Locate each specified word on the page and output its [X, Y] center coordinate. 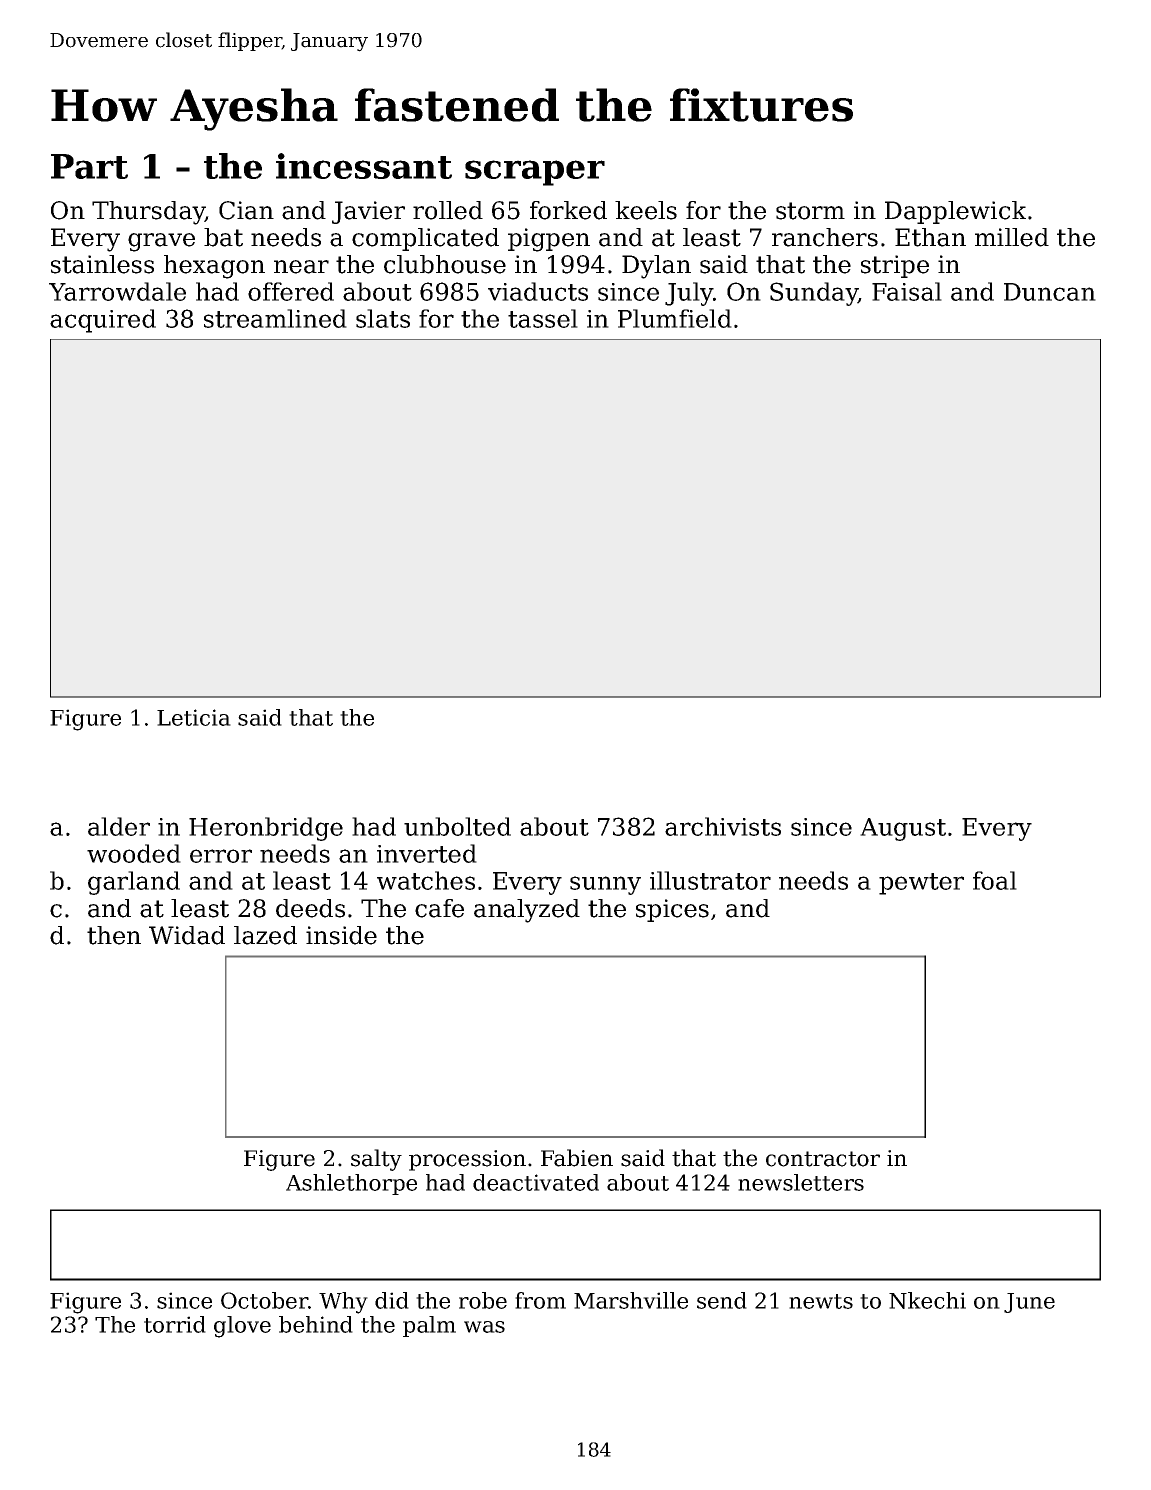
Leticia [194, 717]
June [1029, 1303]
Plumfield [675, 318]
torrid [175, 1324]
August [903, 829]
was [484, 1327]
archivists [723, 826]
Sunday [814, 294]
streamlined [275, 318]
